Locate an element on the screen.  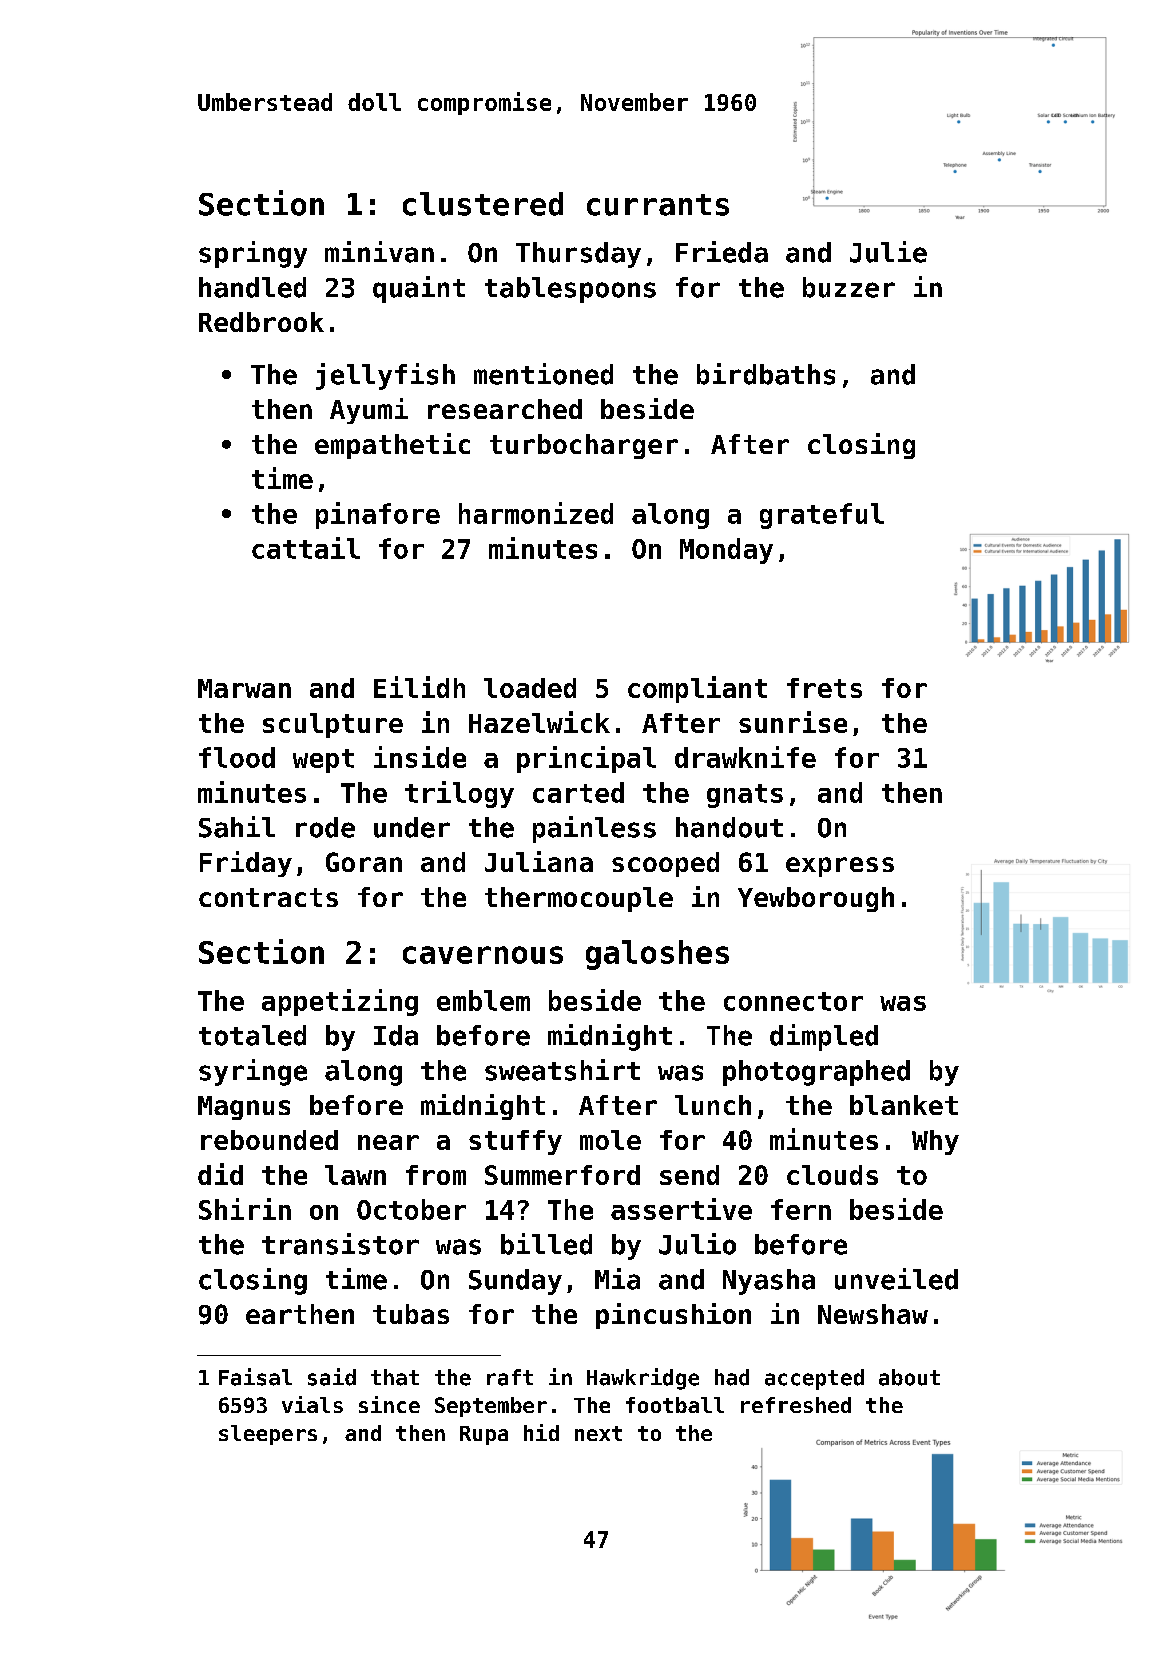
buzzer is located at coordinates (849, 287).
